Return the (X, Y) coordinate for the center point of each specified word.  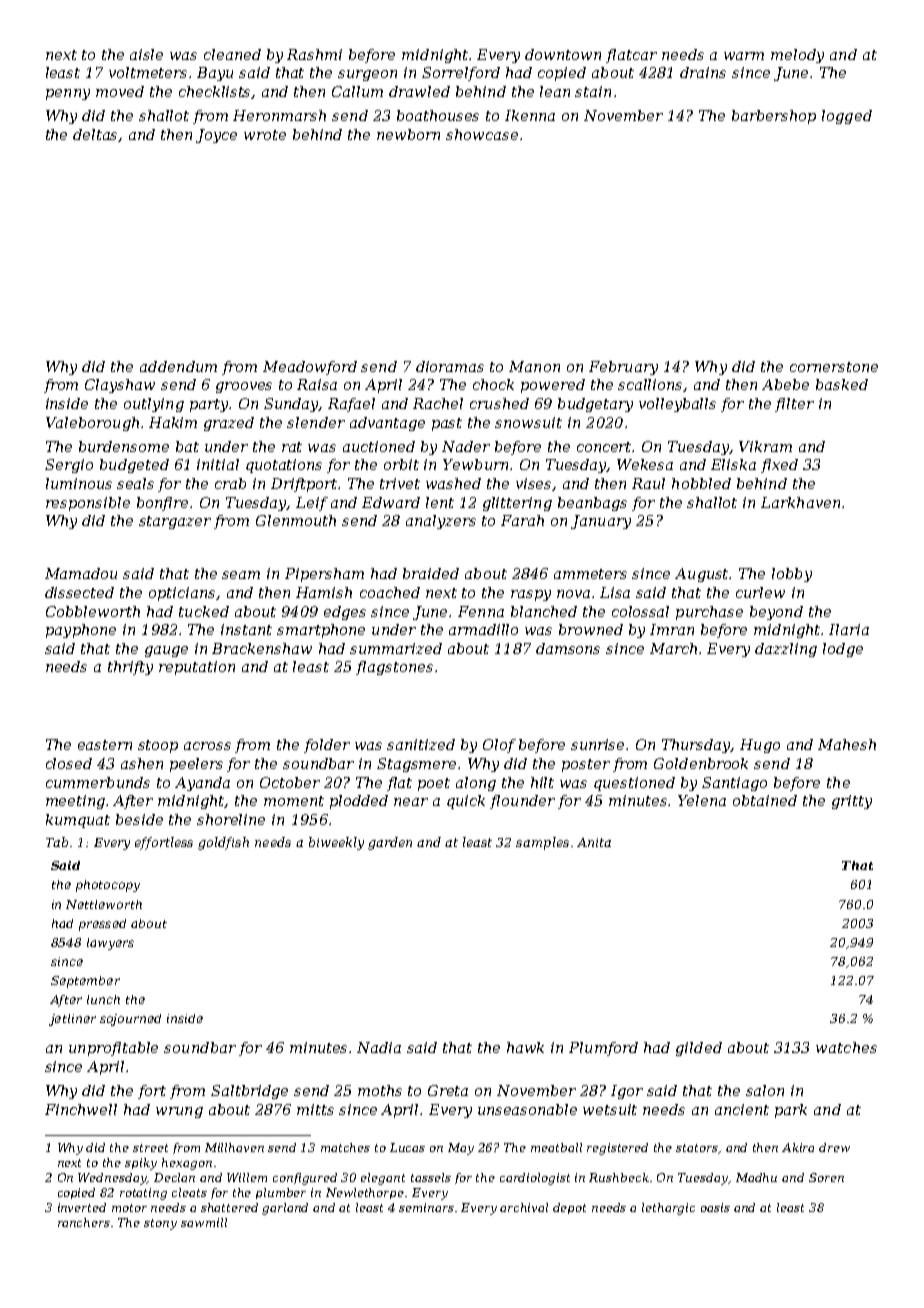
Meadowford (310, 368)
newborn (408, 134)
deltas (96, 135)
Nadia (379, 1047)
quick (466, 802)
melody (797, 56)
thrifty (130, 668)
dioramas (450, 366)
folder (327, 746)
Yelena (702, 800)
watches (846, 1047)
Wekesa (645, 464)
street (150, 1148)
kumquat (78, 821)
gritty (852, 802)
